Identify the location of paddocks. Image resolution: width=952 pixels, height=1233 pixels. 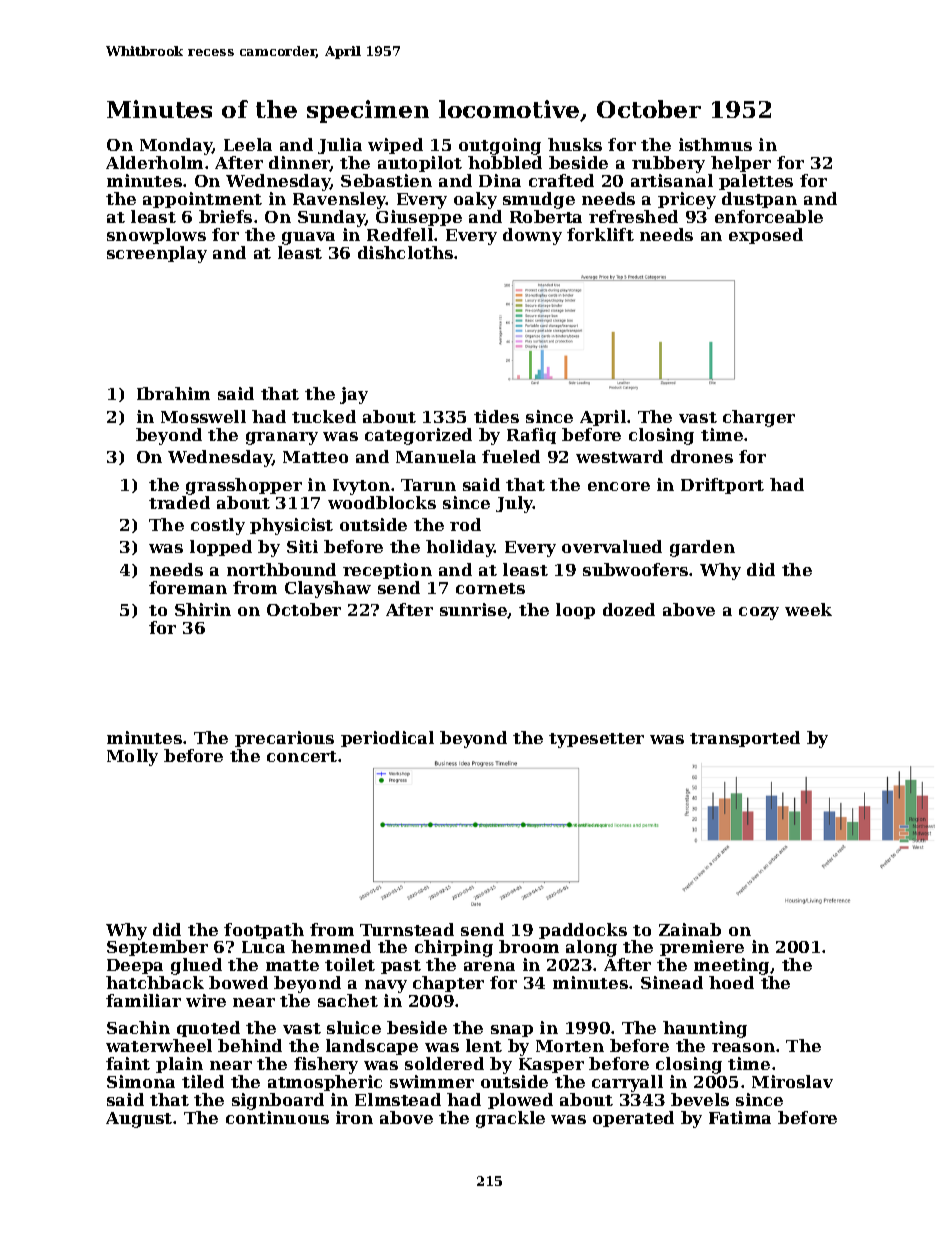
(583, 931).
